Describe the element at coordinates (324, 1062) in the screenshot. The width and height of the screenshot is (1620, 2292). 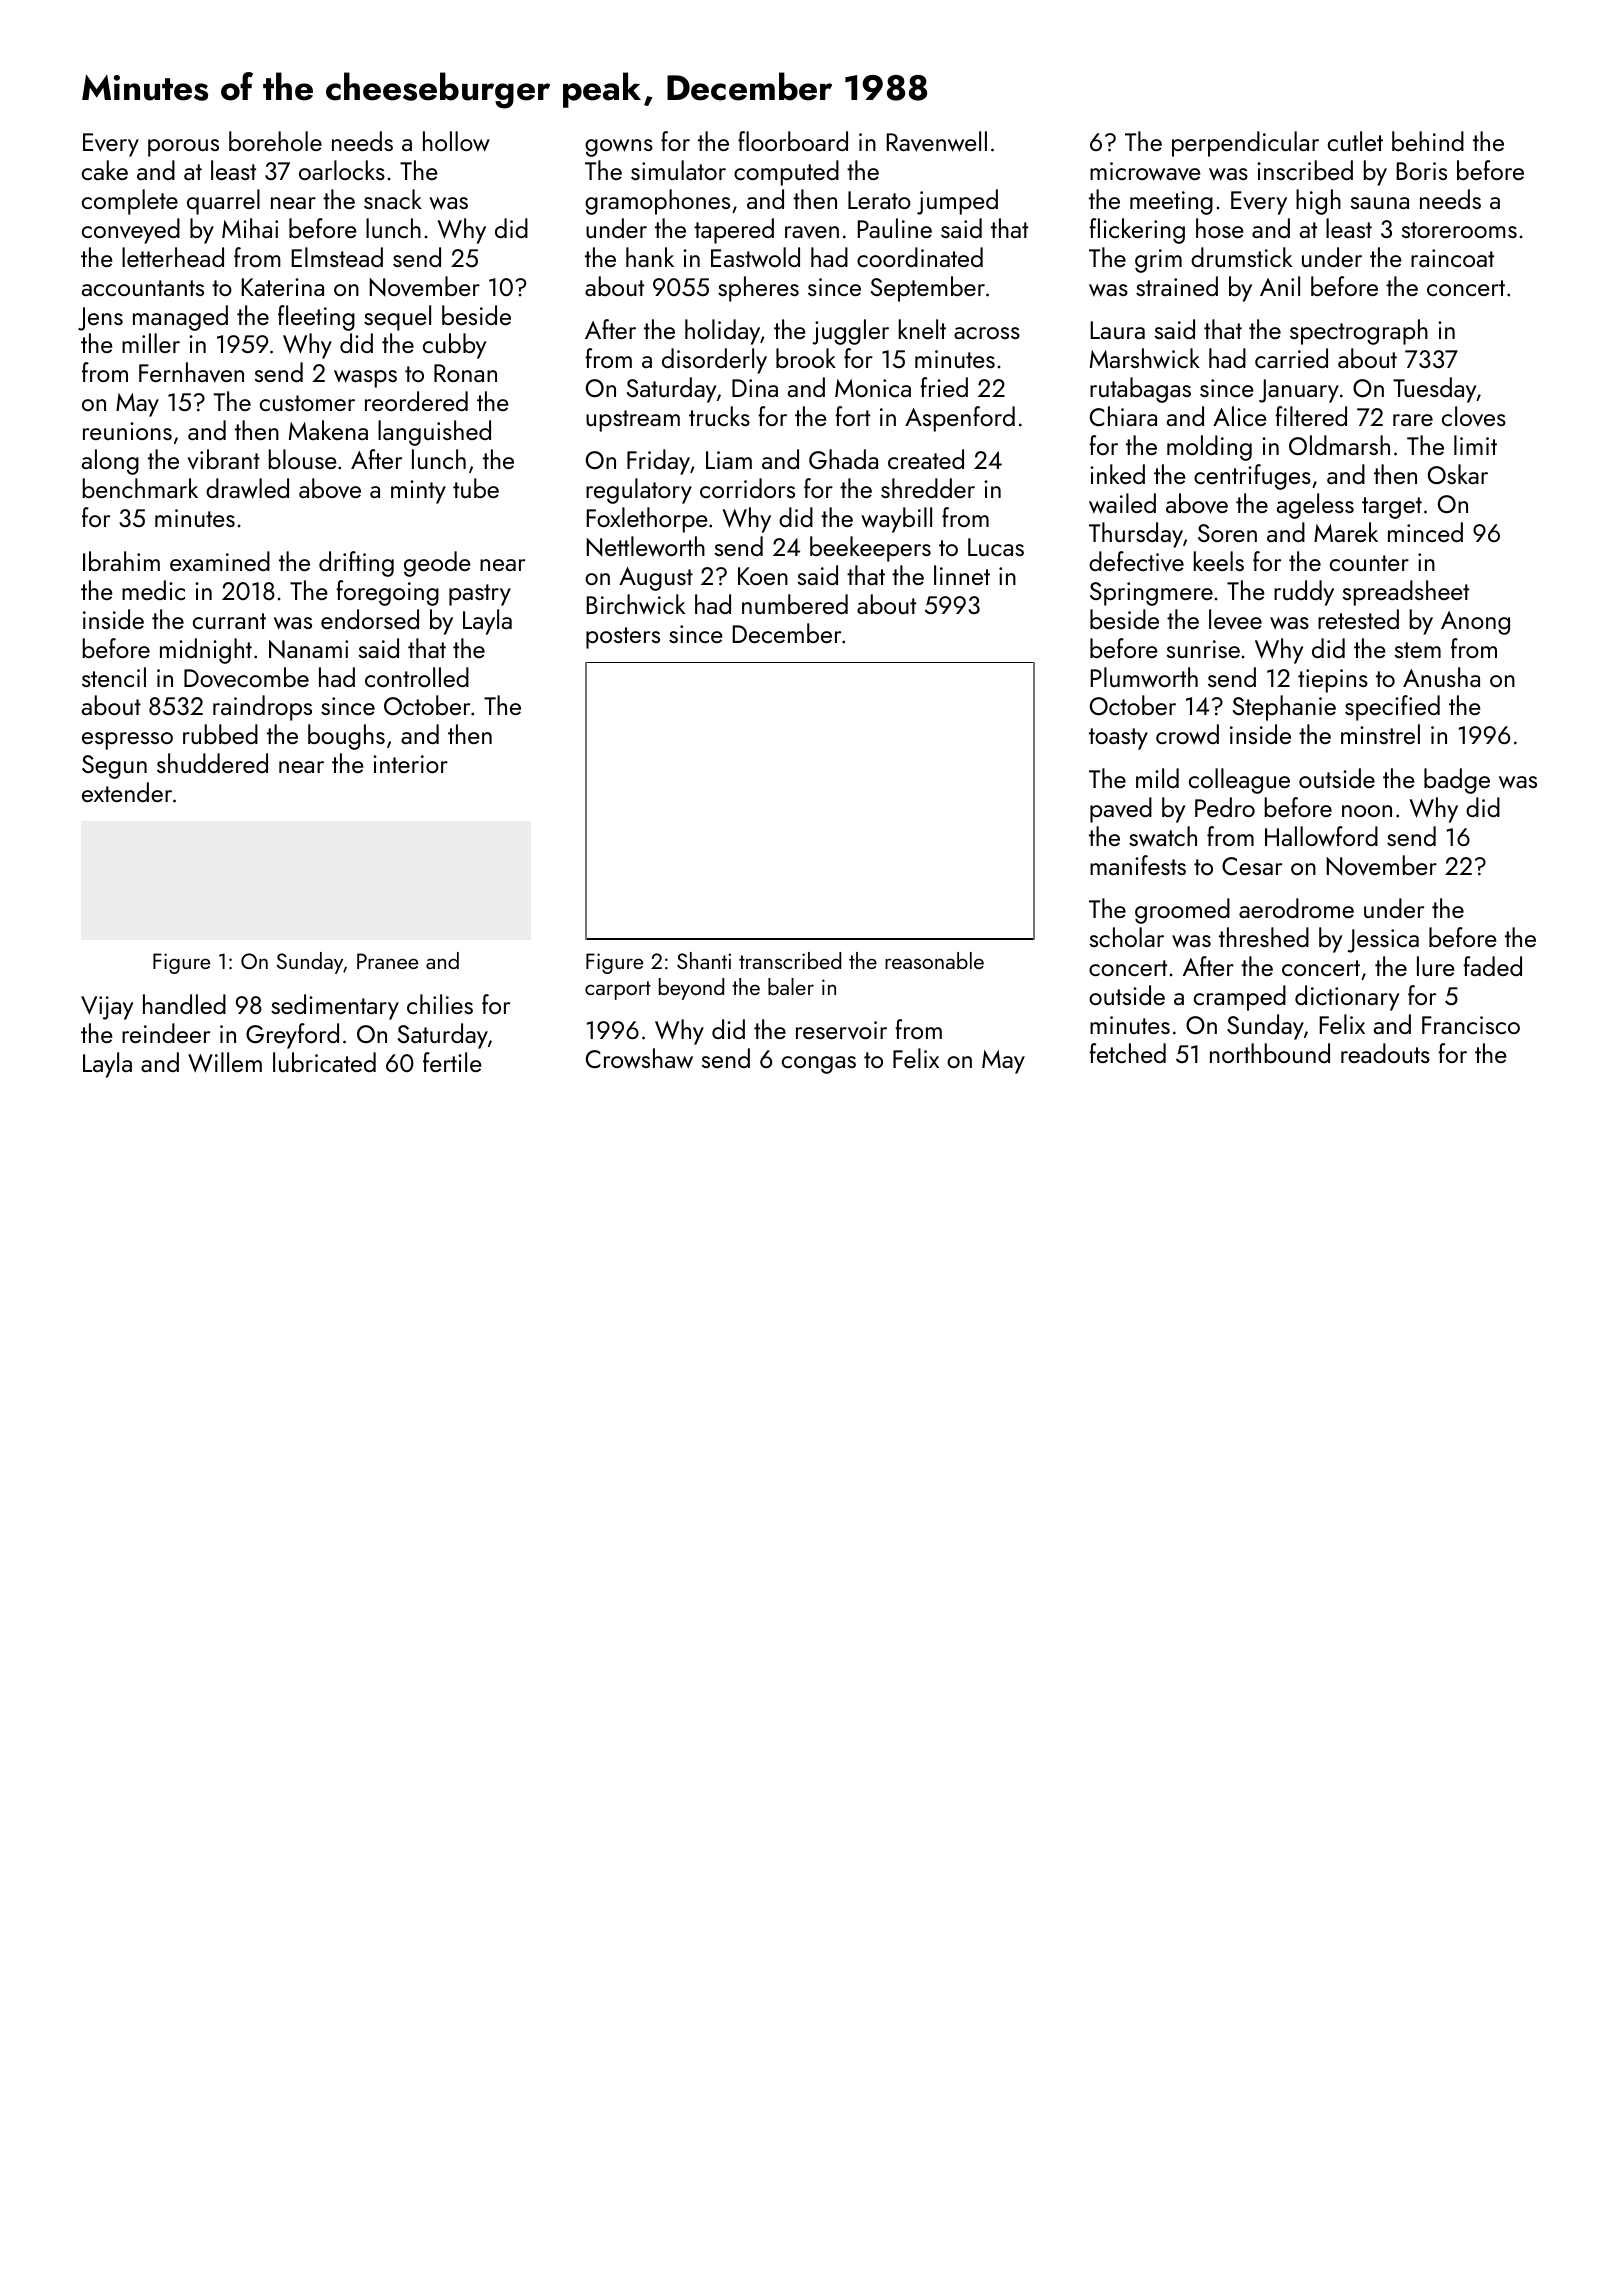
I see `lubricated` at that location.
